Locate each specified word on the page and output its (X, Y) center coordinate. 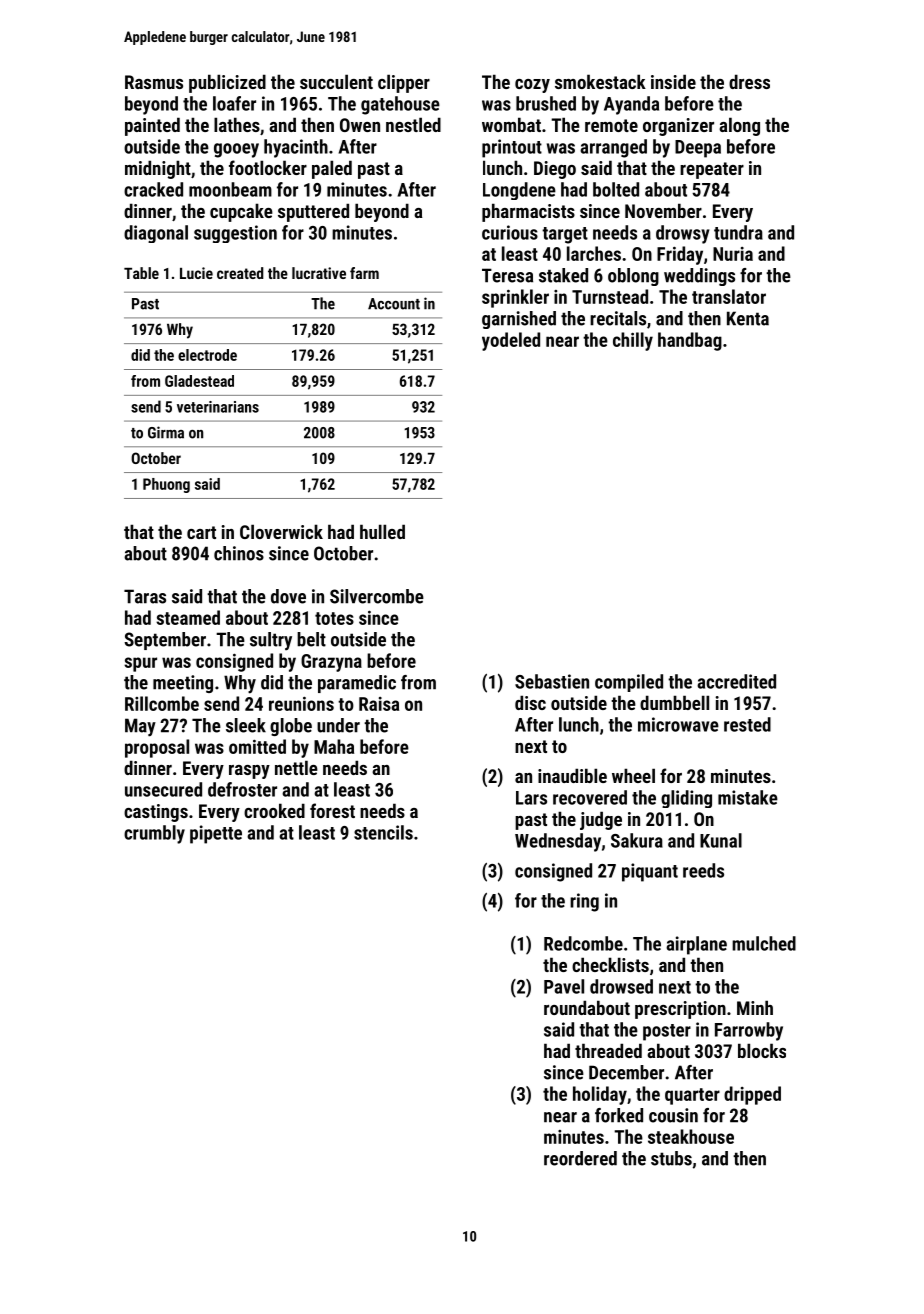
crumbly (154, 834)
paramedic (357, 684)
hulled (382, 531)
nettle (296, 767)
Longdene (519, 191)
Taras (145, 596)
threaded (608, 1050)
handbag (690, 341)
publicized (227, 83)
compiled (629, 683)
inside (673, 81)
